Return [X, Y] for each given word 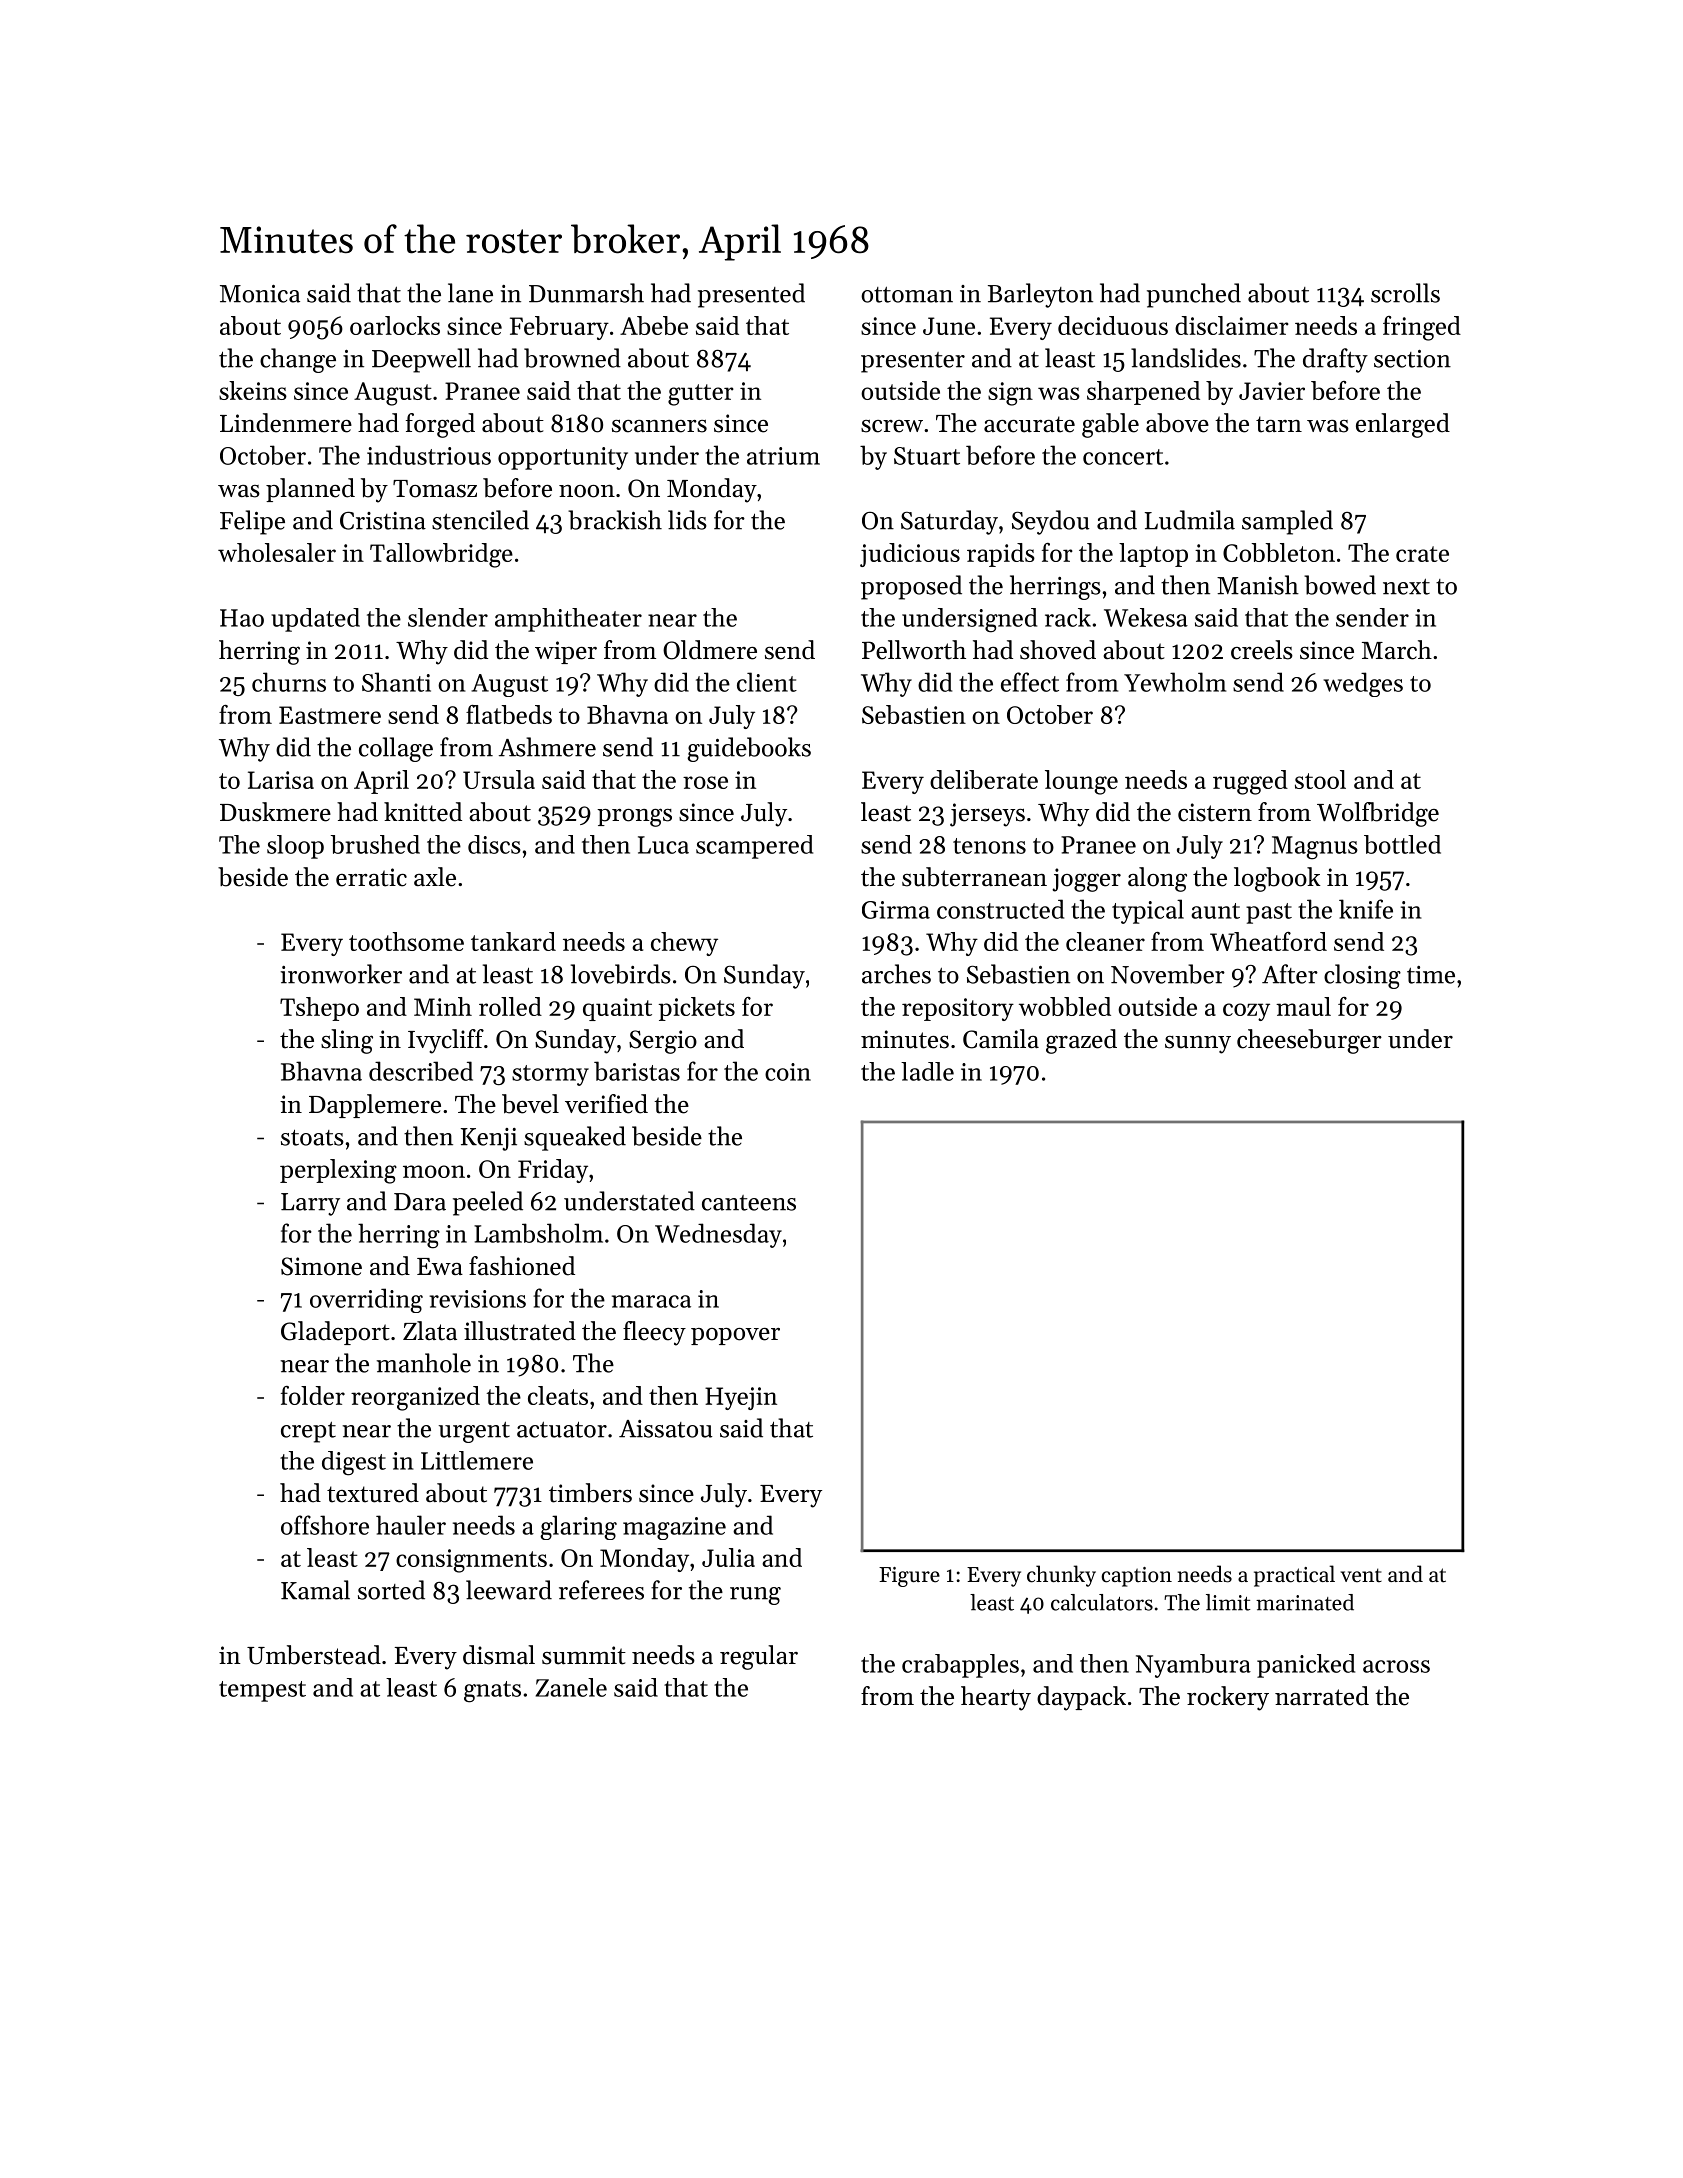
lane [470, 293]
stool [1320, 779]
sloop [295, 847]
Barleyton [1040, 295]
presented [751, 295]
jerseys [987, 815]
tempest [262, 1691]
